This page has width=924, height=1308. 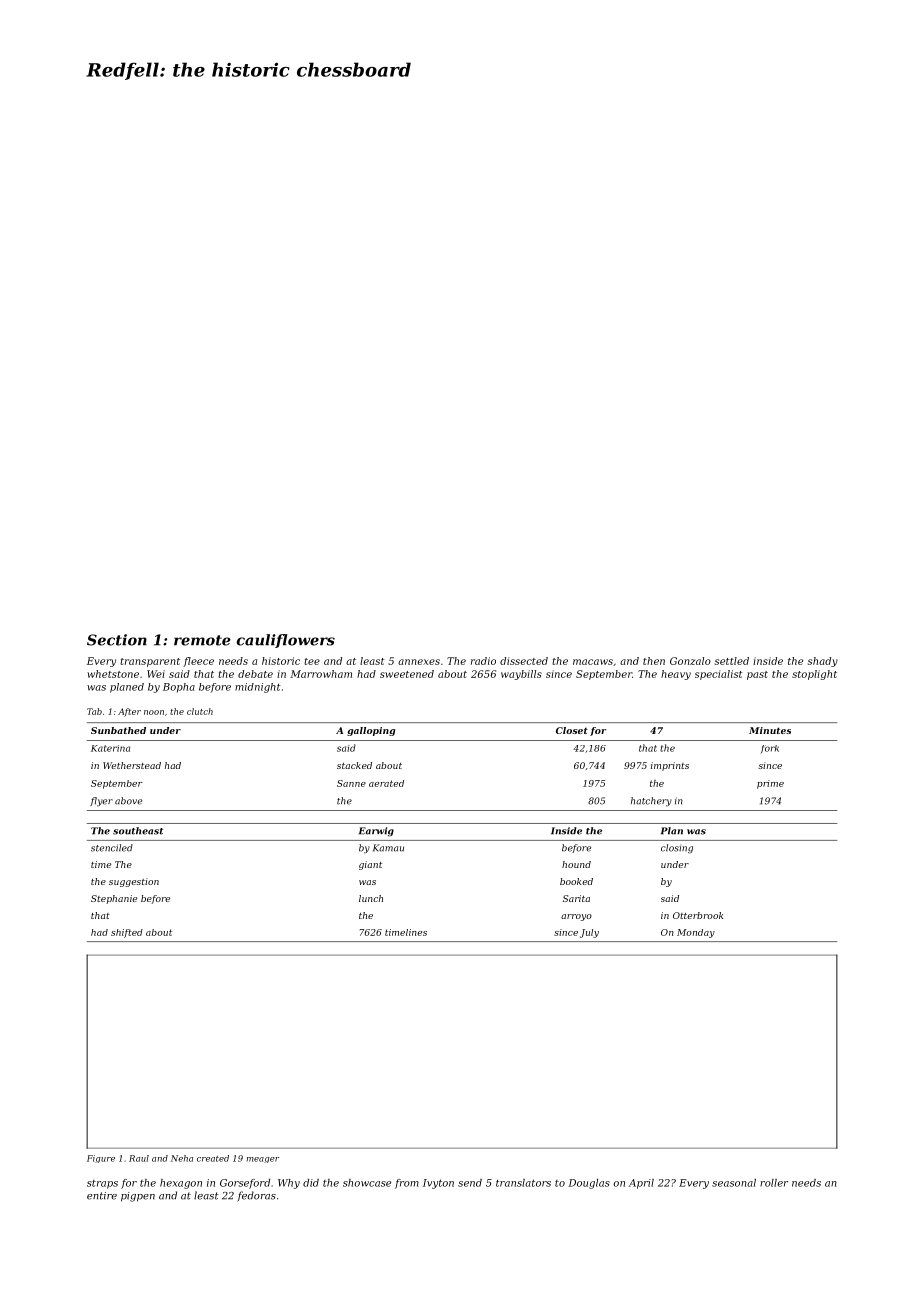 What do you see at coordinates (127, 933) in the page?
I see `shifted` at bounding box center [127, 933].
